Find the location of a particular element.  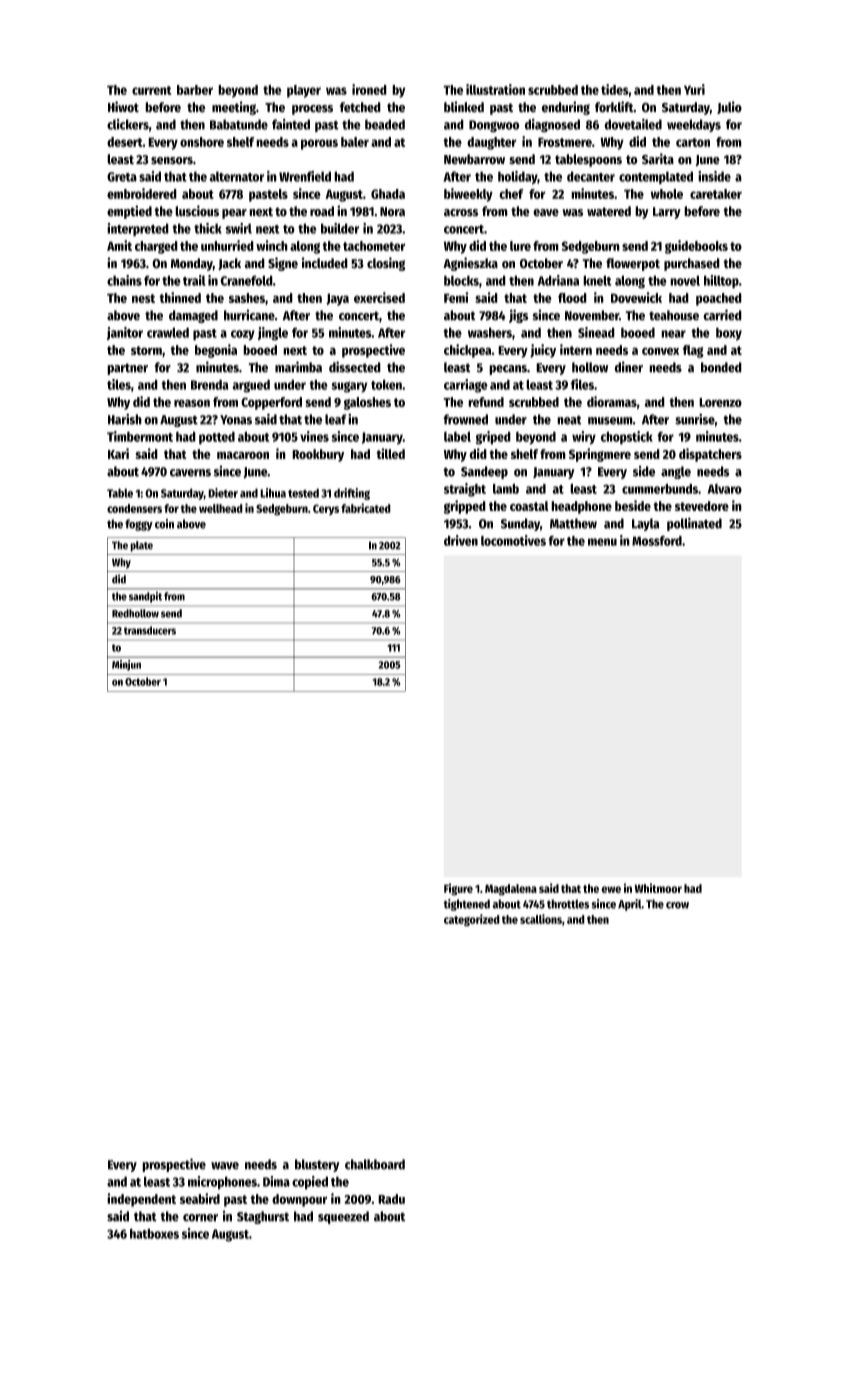

illustration is located at coordinates (495, 89).
